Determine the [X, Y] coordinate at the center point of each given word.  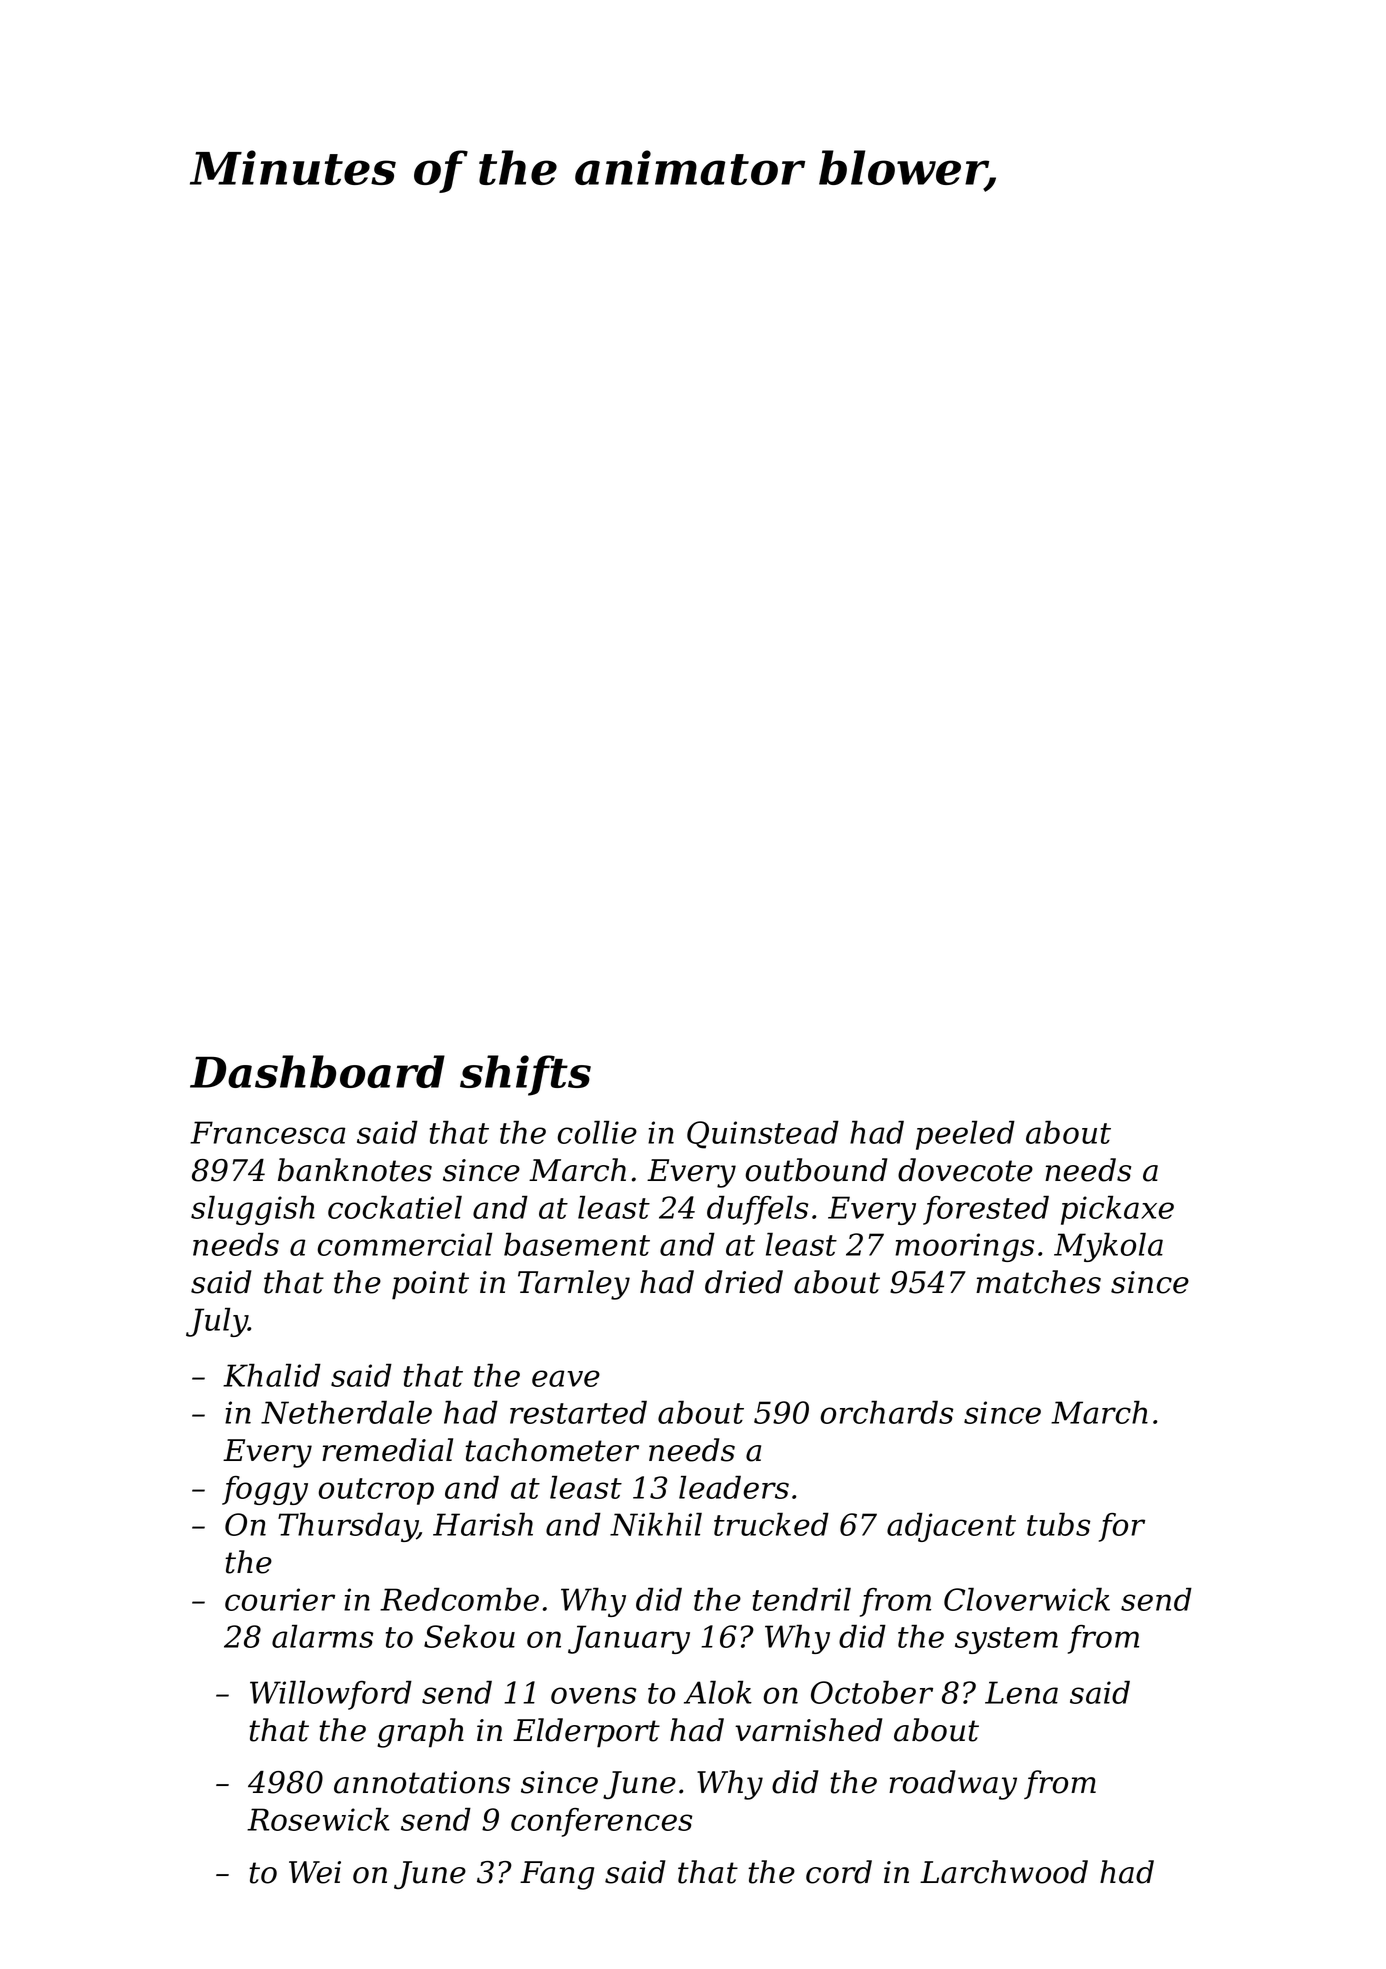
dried [744, 1282]
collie [597, 1132]
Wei [315, 1872]
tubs [1058, 1524]
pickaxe [1117, 1210]
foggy [265, 1490]
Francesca [267, 1132]
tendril [802, 1599]
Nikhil [656, 1524]
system [1006, 1640]
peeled [965, 1135]
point [430, 1285]
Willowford [331, 1695]
